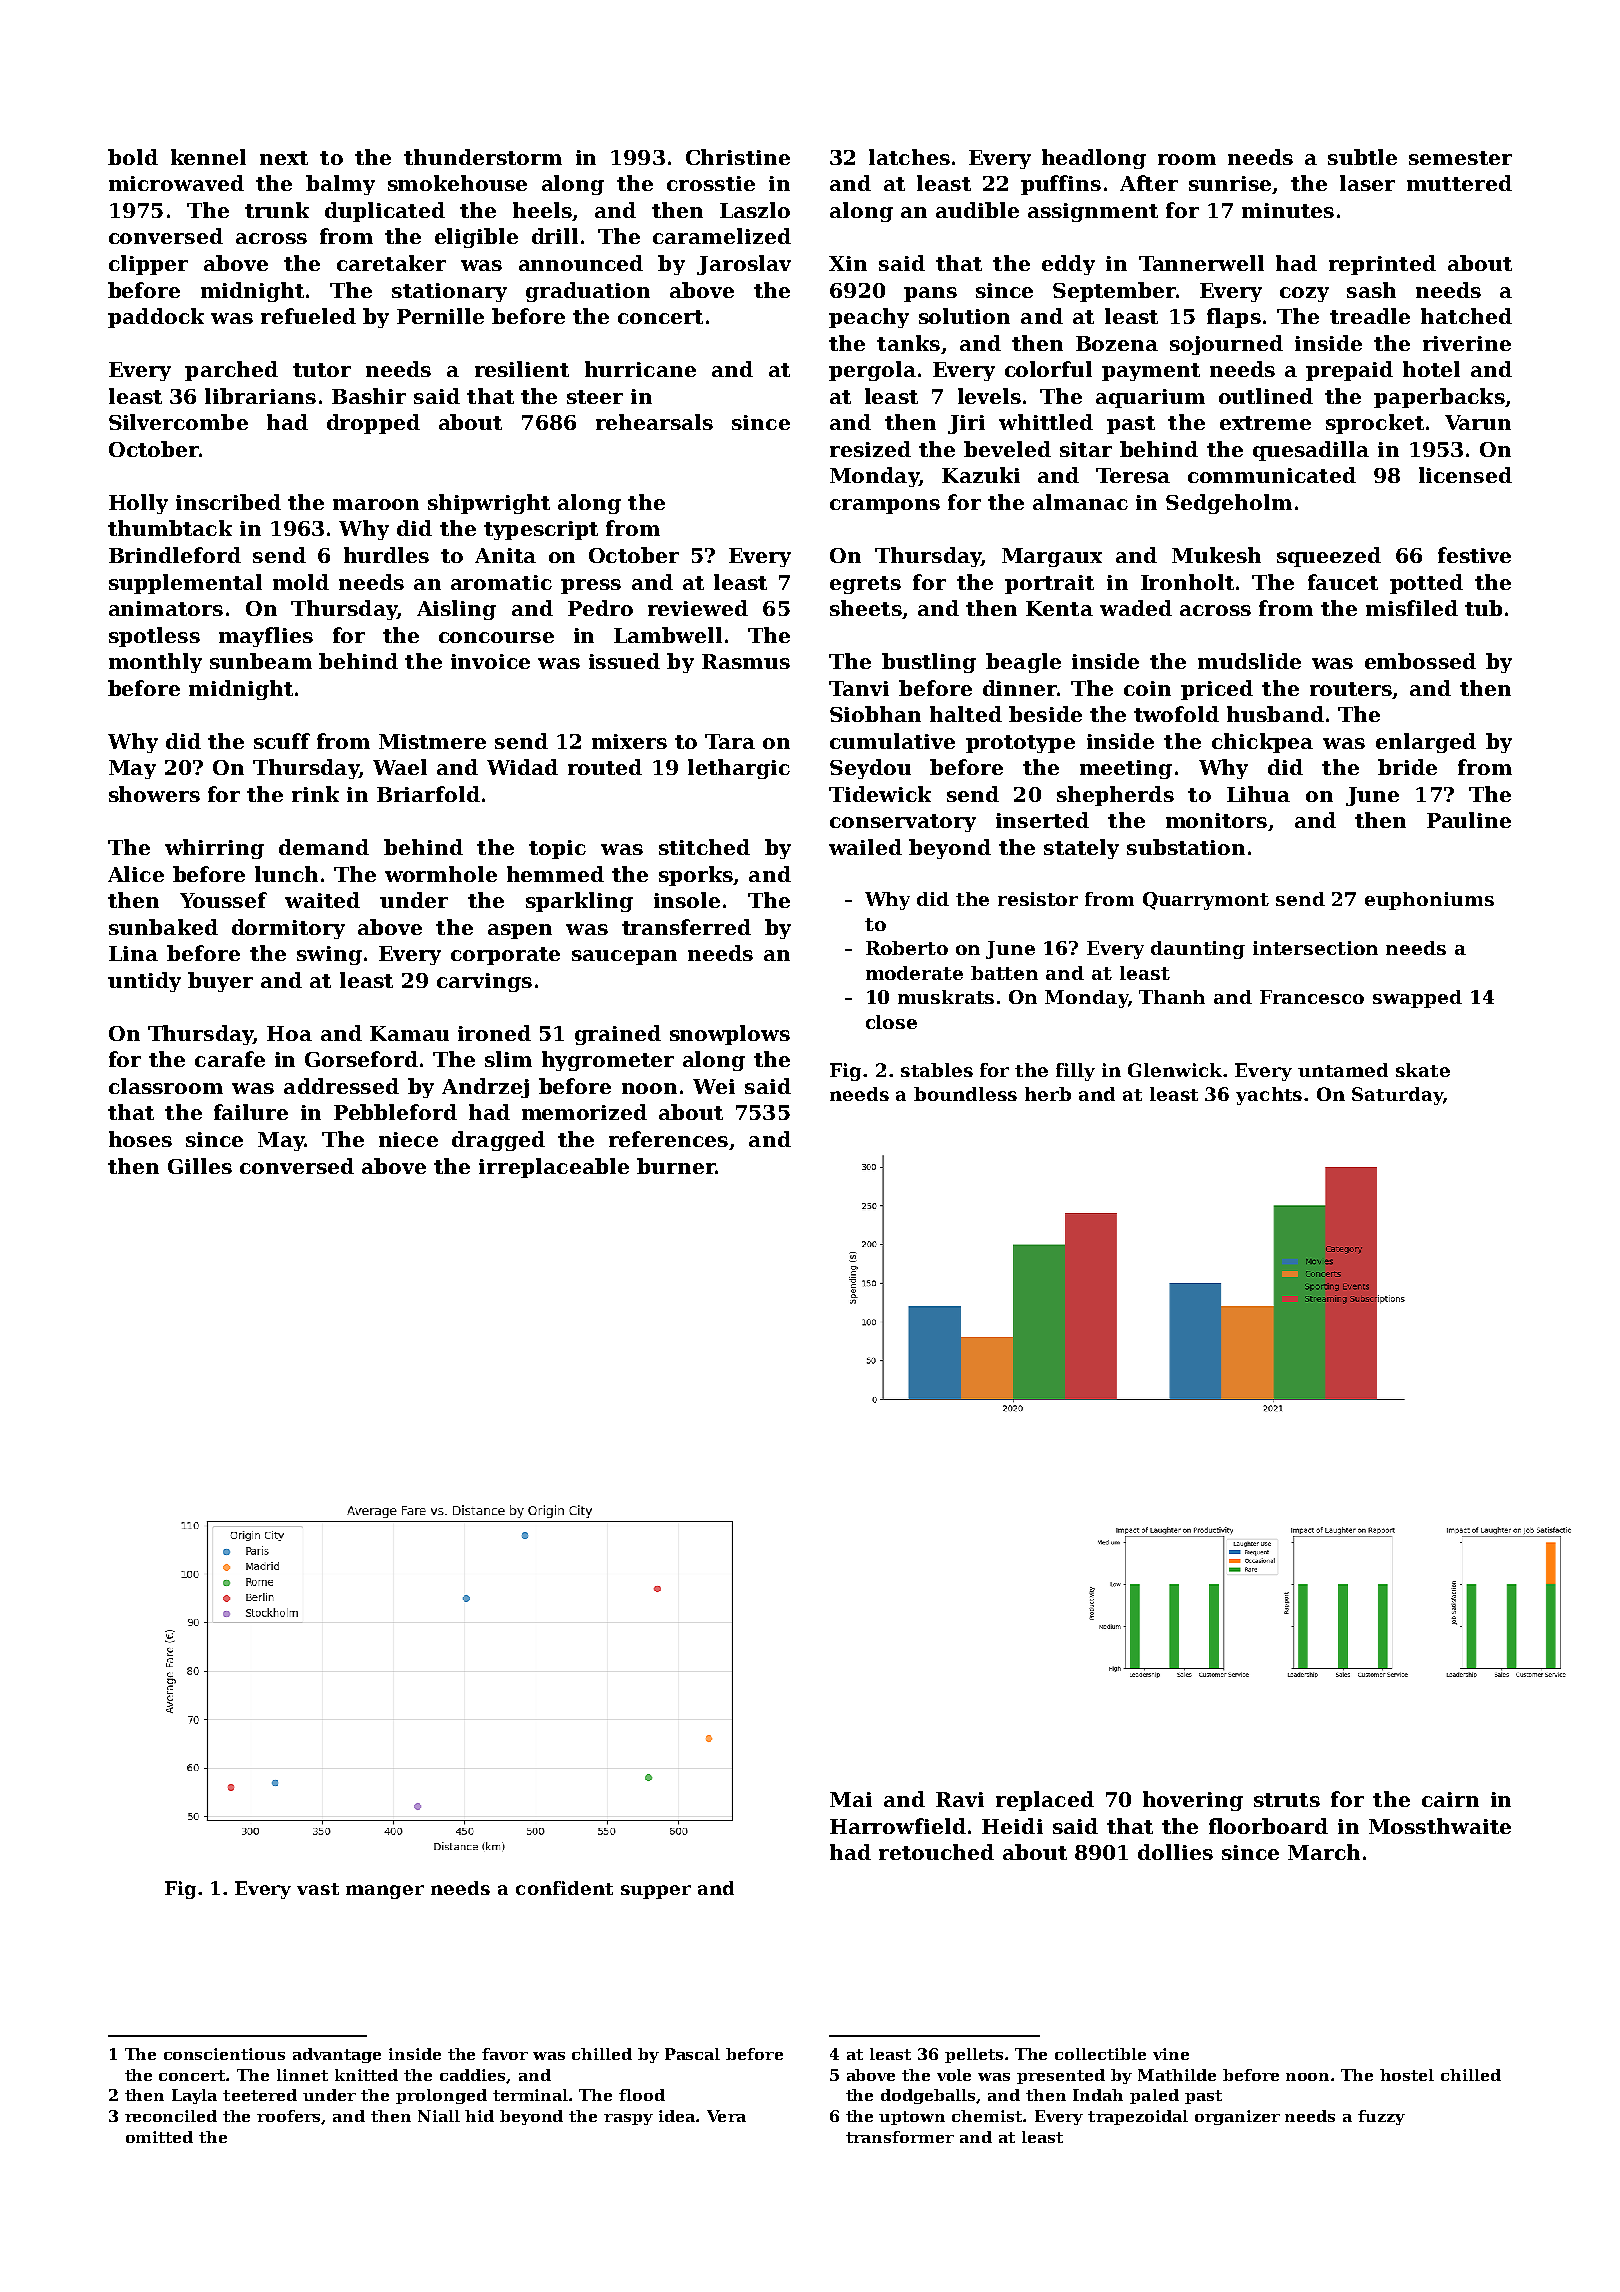  What do you see at coordinates (711, 183) in the screenshot?
I see `crosstie` at bounding box center [711, 183].
